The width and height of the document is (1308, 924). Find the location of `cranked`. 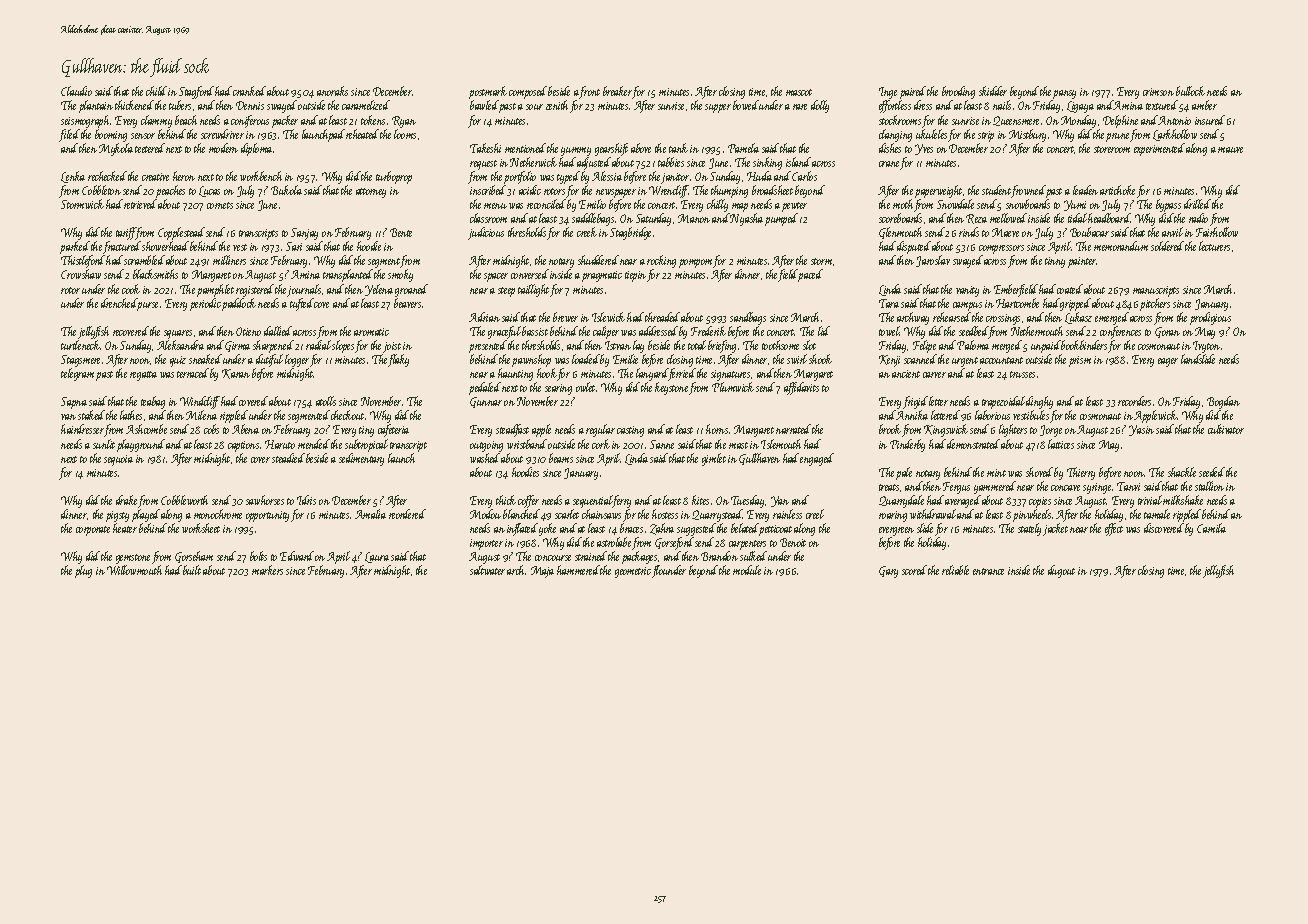

cranked is located at coordinates (249, 91).
